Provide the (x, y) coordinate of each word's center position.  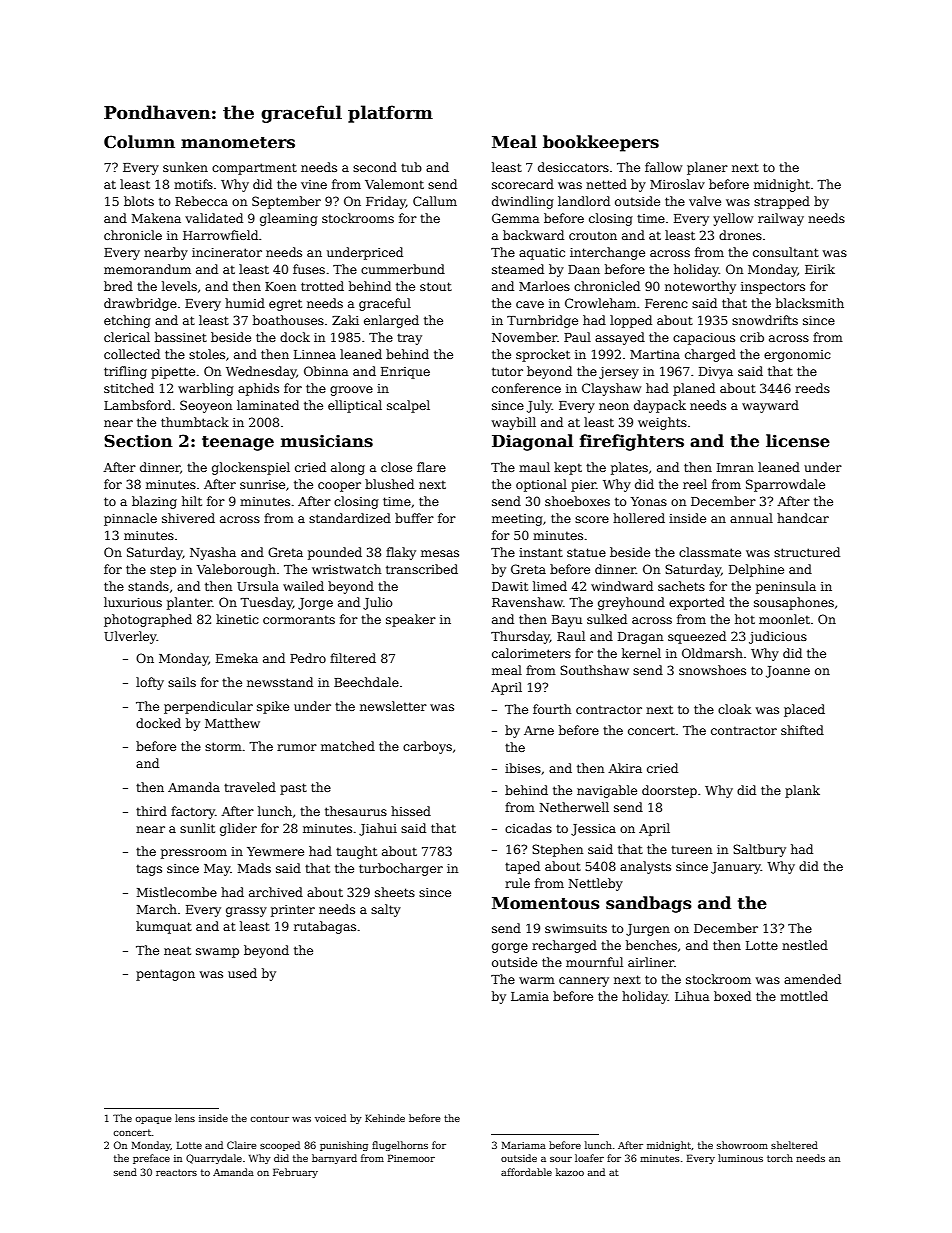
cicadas (528, 828)
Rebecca (201, 201)
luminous (740, 1158)
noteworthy (700, 287)
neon (614, 406)
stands (148, 586)
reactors (176, 1172)
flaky (401, 553)
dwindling (523, 202)
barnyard (334, 1159)
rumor (297, 747)
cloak (734, 709)
